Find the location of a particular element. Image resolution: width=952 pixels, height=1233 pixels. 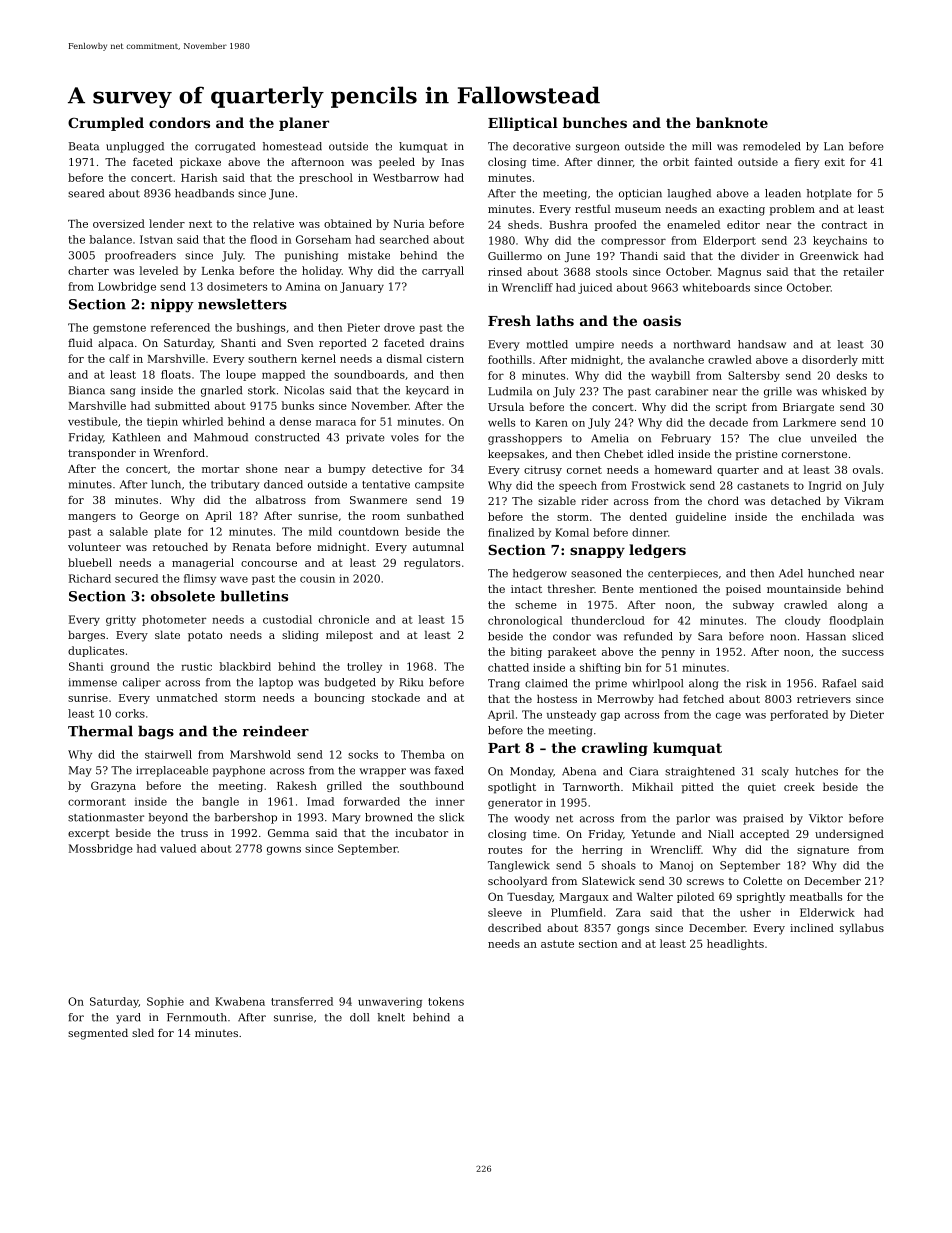

retouched is located at coordinates (180, 546).
